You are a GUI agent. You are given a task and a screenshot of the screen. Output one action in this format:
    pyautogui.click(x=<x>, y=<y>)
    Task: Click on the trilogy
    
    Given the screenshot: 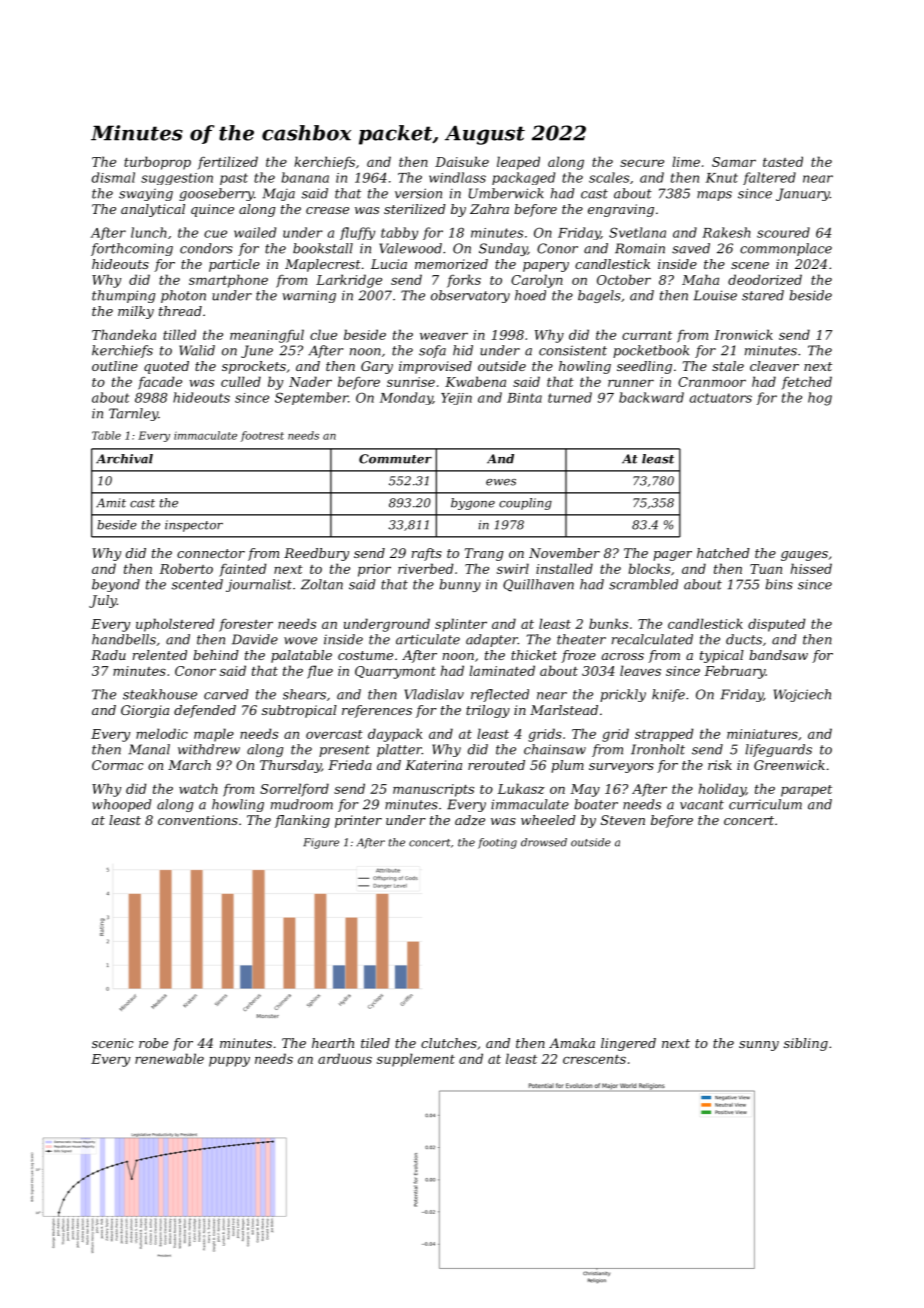 What is the action you would take?
    pyautogui.click(x=488, y=711)
